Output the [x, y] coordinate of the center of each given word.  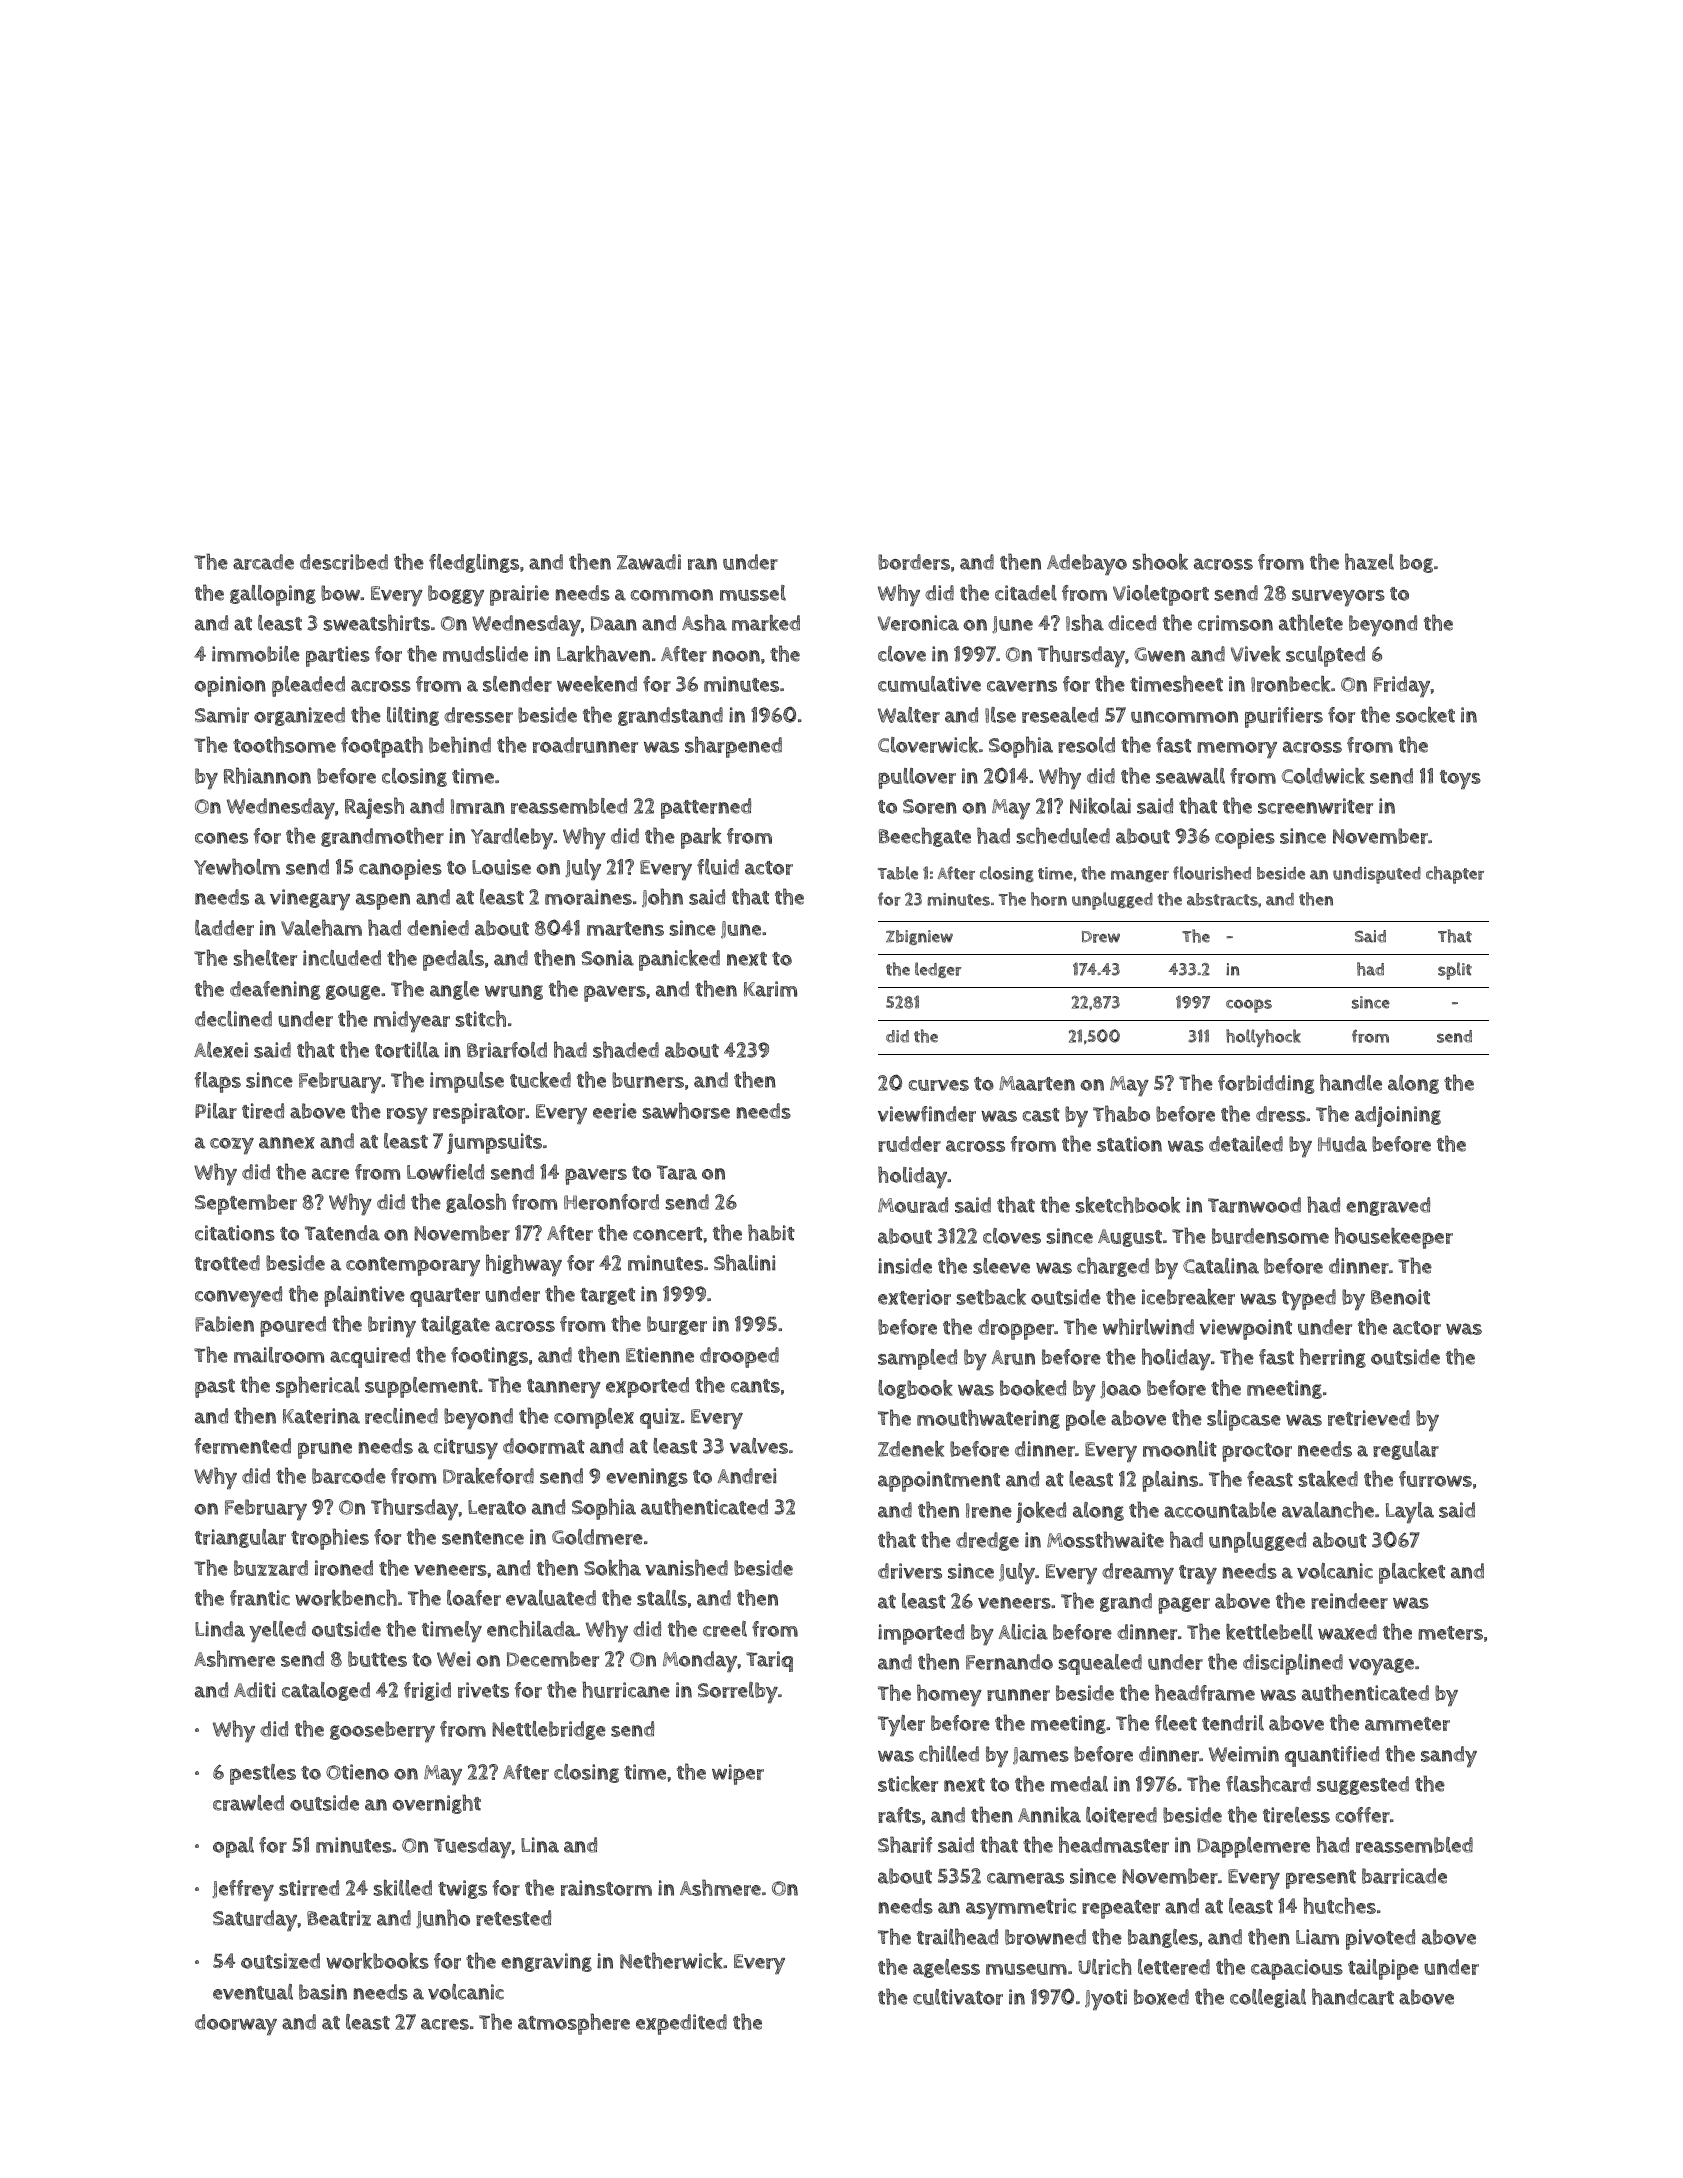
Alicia [1023, 1632]
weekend [597, 683]
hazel [1369, 561]
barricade [1404, 1876]
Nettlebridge [549, 1730]
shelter [265, 957]
